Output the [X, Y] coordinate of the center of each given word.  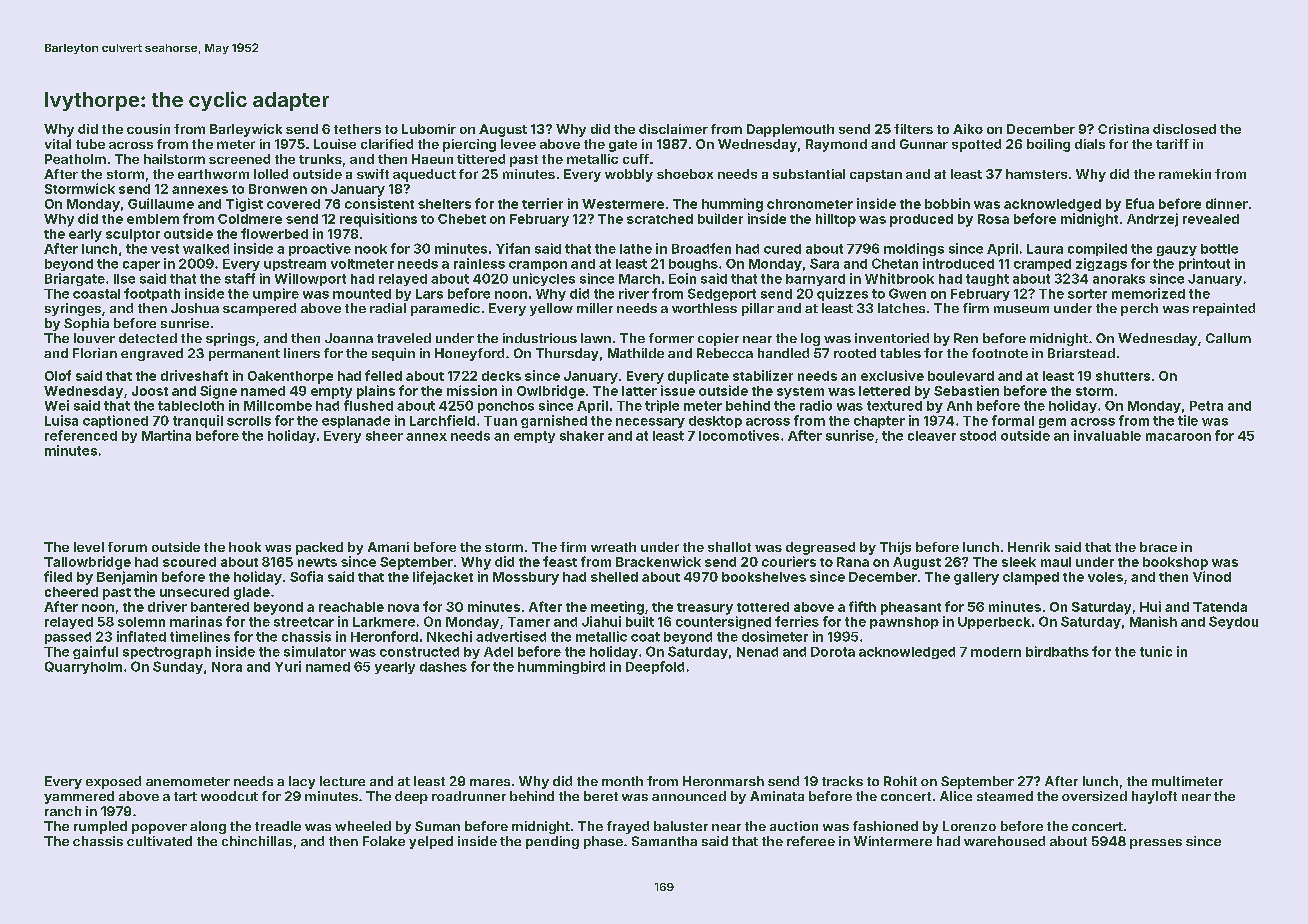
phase [603, 842]
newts [317, 562]
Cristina [1123, 129]
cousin [148, 129]
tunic [1156, 651]
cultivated [159, 841]
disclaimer [673, 129]
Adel [498, 652]
